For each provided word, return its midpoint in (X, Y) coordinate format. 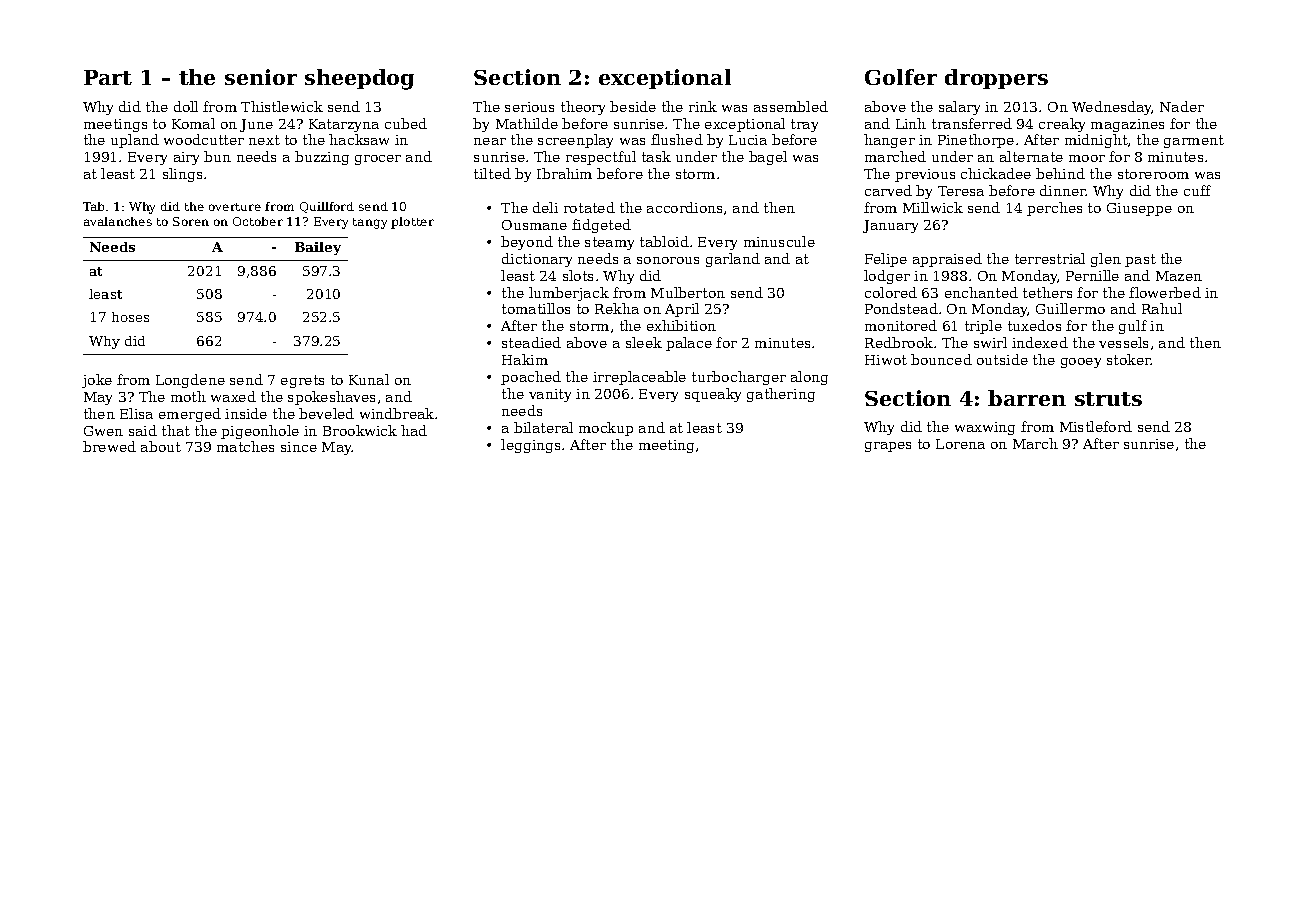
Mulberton (688, 292)
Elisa (136, 413)
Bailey (318, 248)
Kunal (369, 379)
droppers (996, 79)
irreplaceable (639, 378)
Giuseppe (1139, 209)
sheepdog (359, 79)
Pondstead (901, 308)
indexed (1040, 342)
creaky (1062, 125)
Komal (193, 123)
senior (261, 77)
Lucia (748, 140)
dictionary (537, 260)
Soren (191, 221)
